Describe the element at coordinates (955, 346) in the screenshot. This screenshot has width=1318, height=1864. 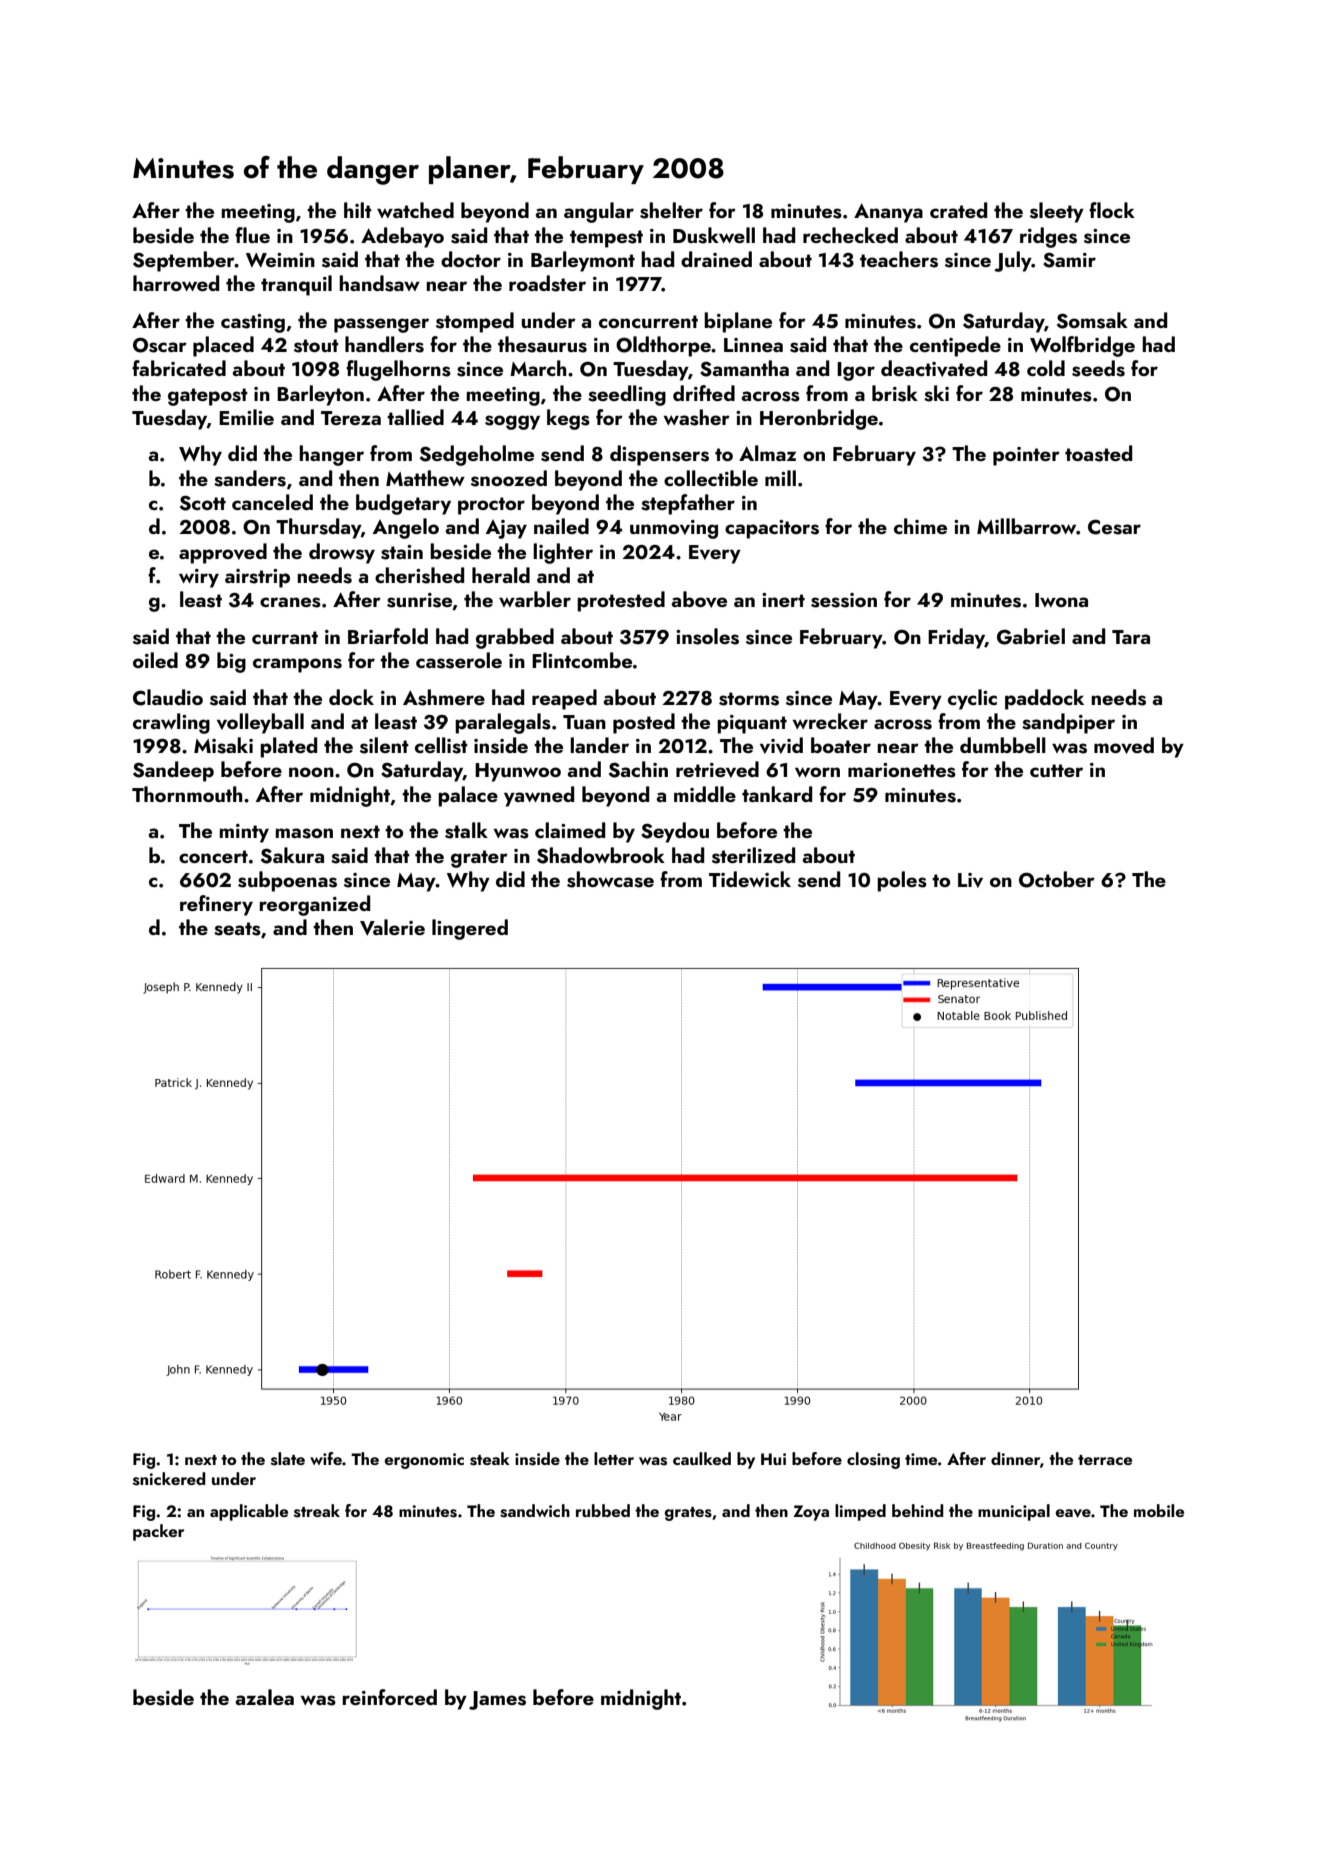
I see `centipede` at that location.
